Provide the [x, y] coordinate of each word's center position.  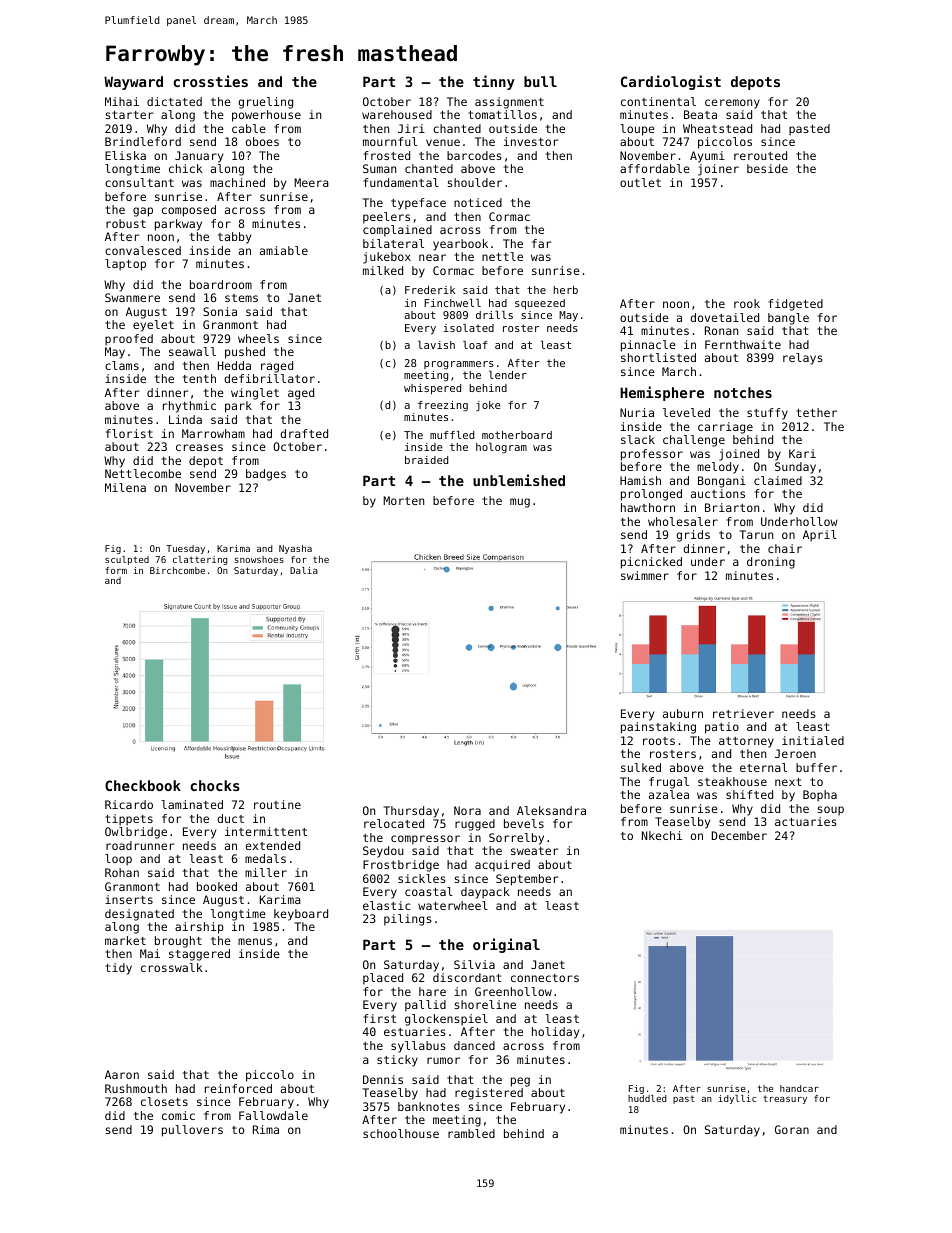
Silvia [474, 964]
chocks [215, 785]
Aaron [122, 1074]
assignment [509, 103]
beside [767, 168]
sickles [422, 878]
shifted [749, 794]
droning [771, 563]
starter [130, 115]
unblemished [519, 480]
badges [266, 475]
